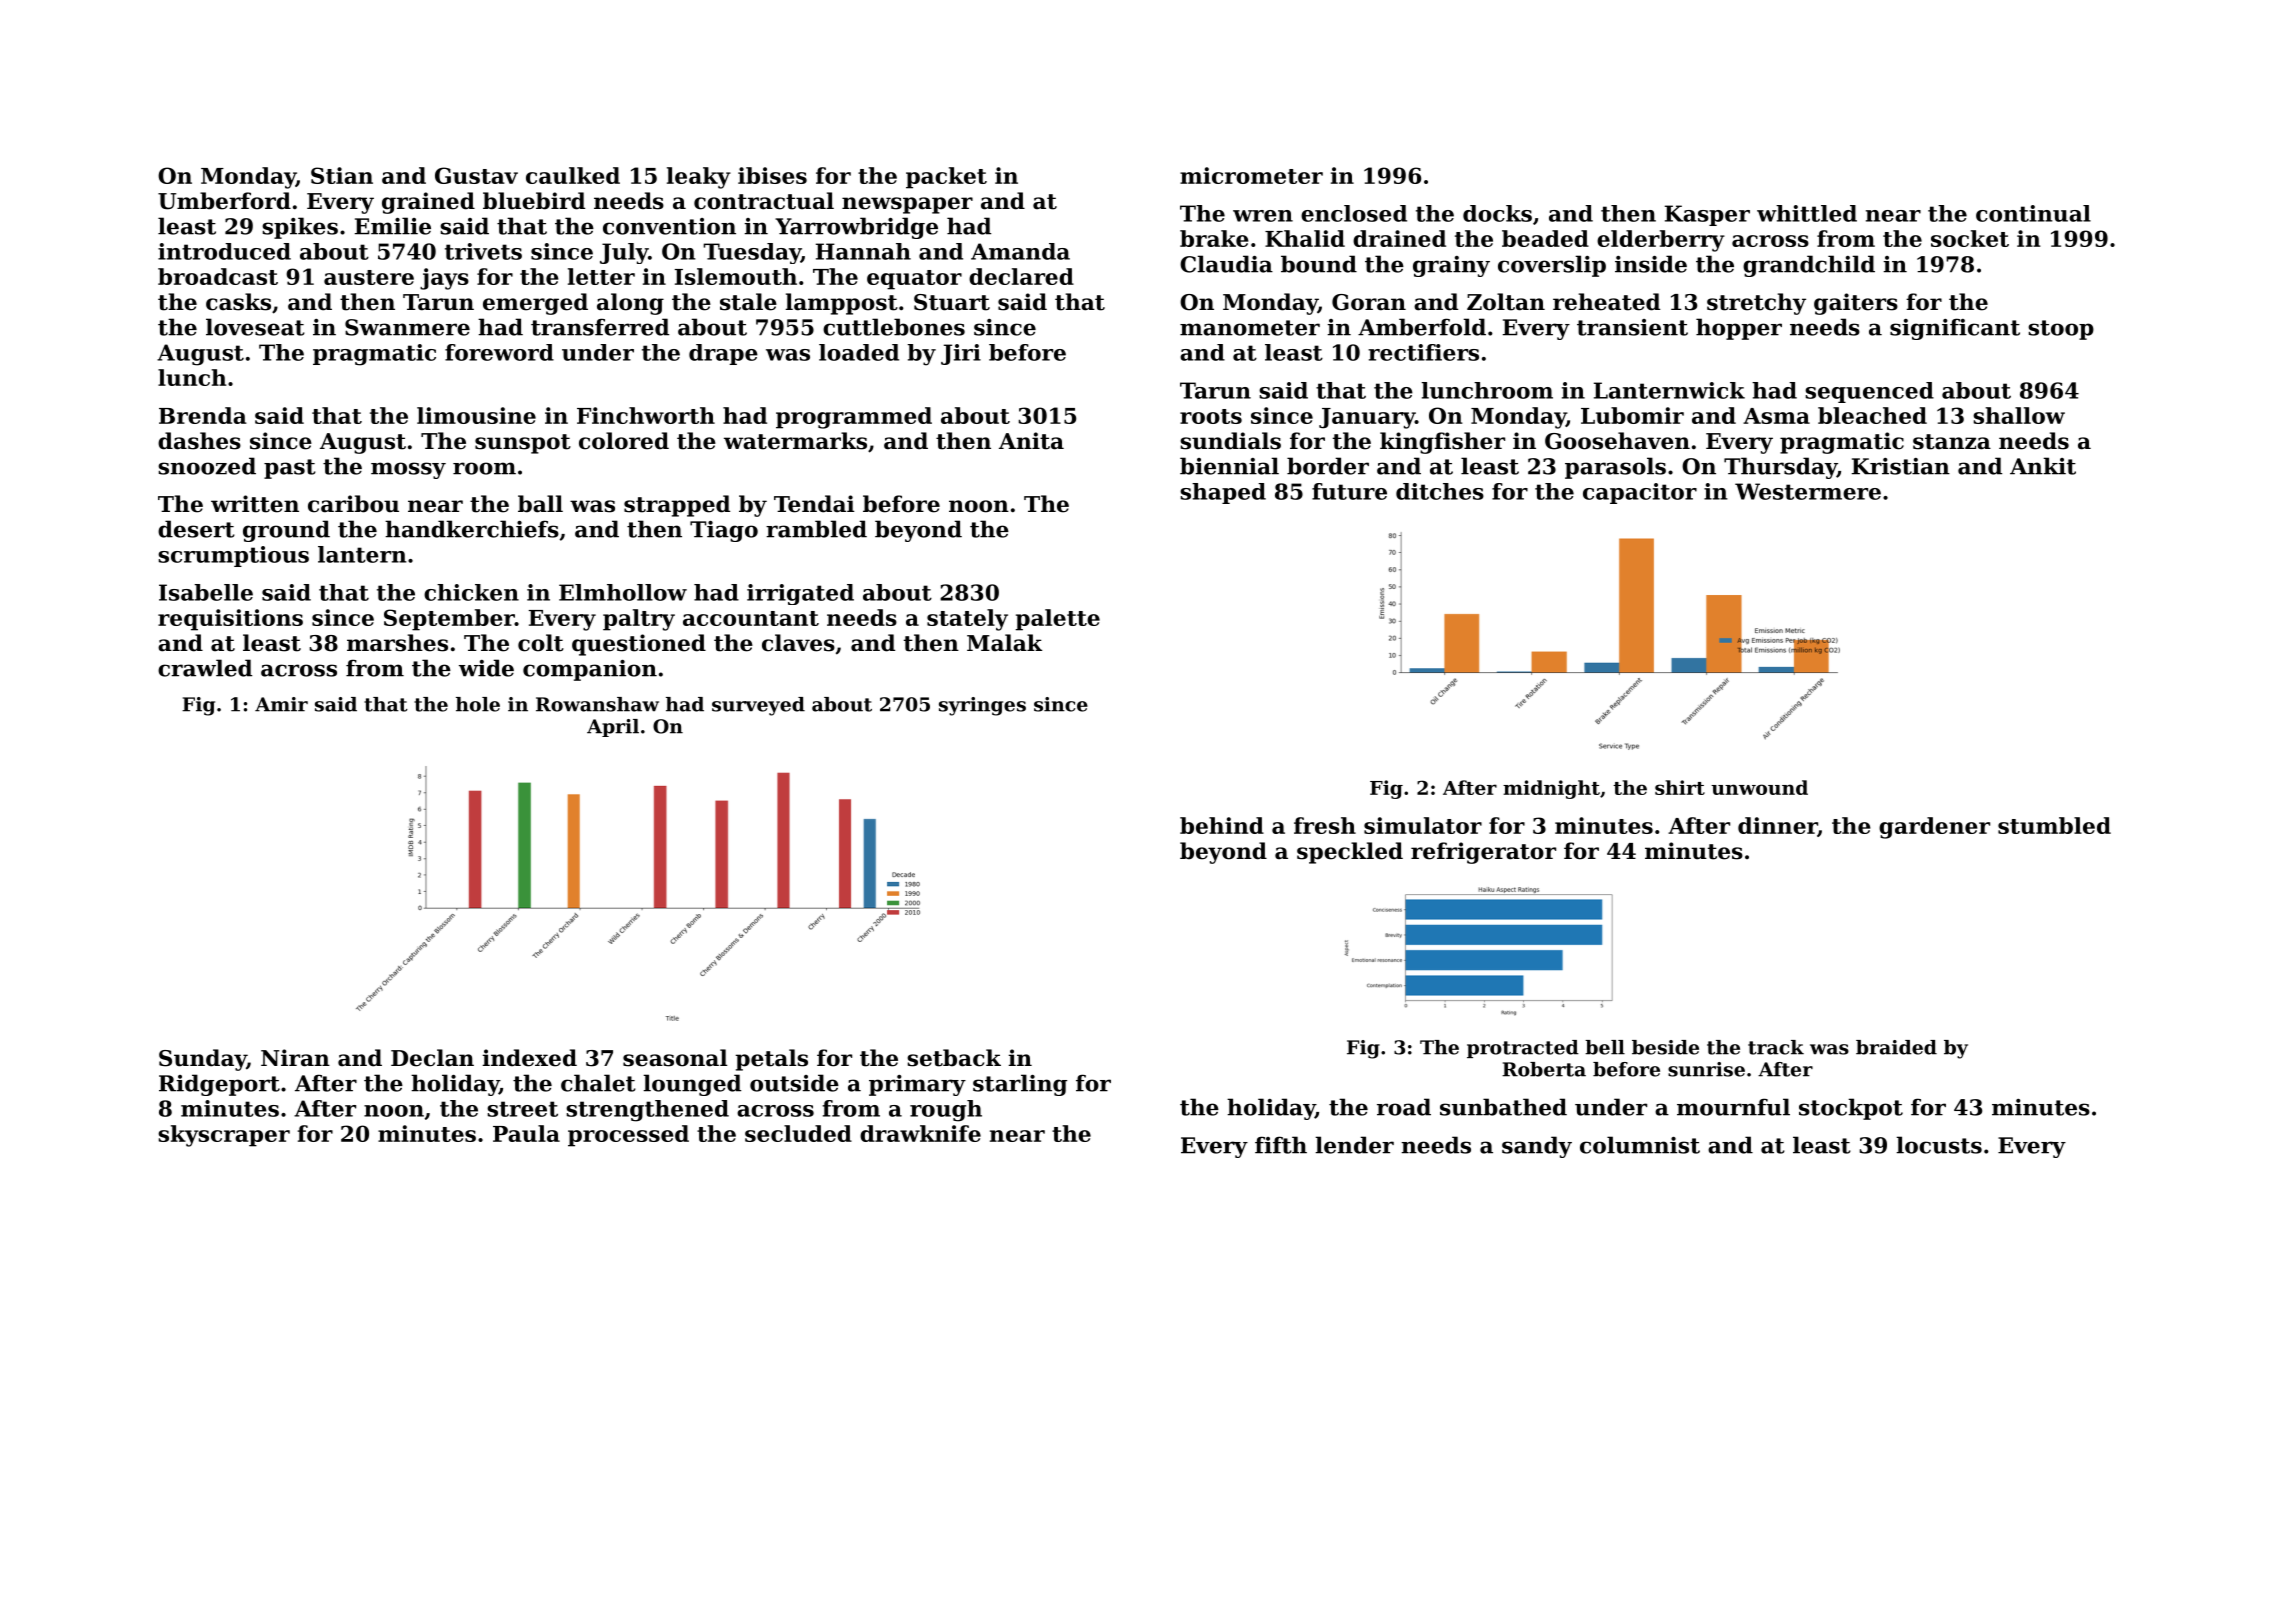  What do you see at coordinates (281, 704) in the image?
I see `Amir` at bounding box center [281, 704].
